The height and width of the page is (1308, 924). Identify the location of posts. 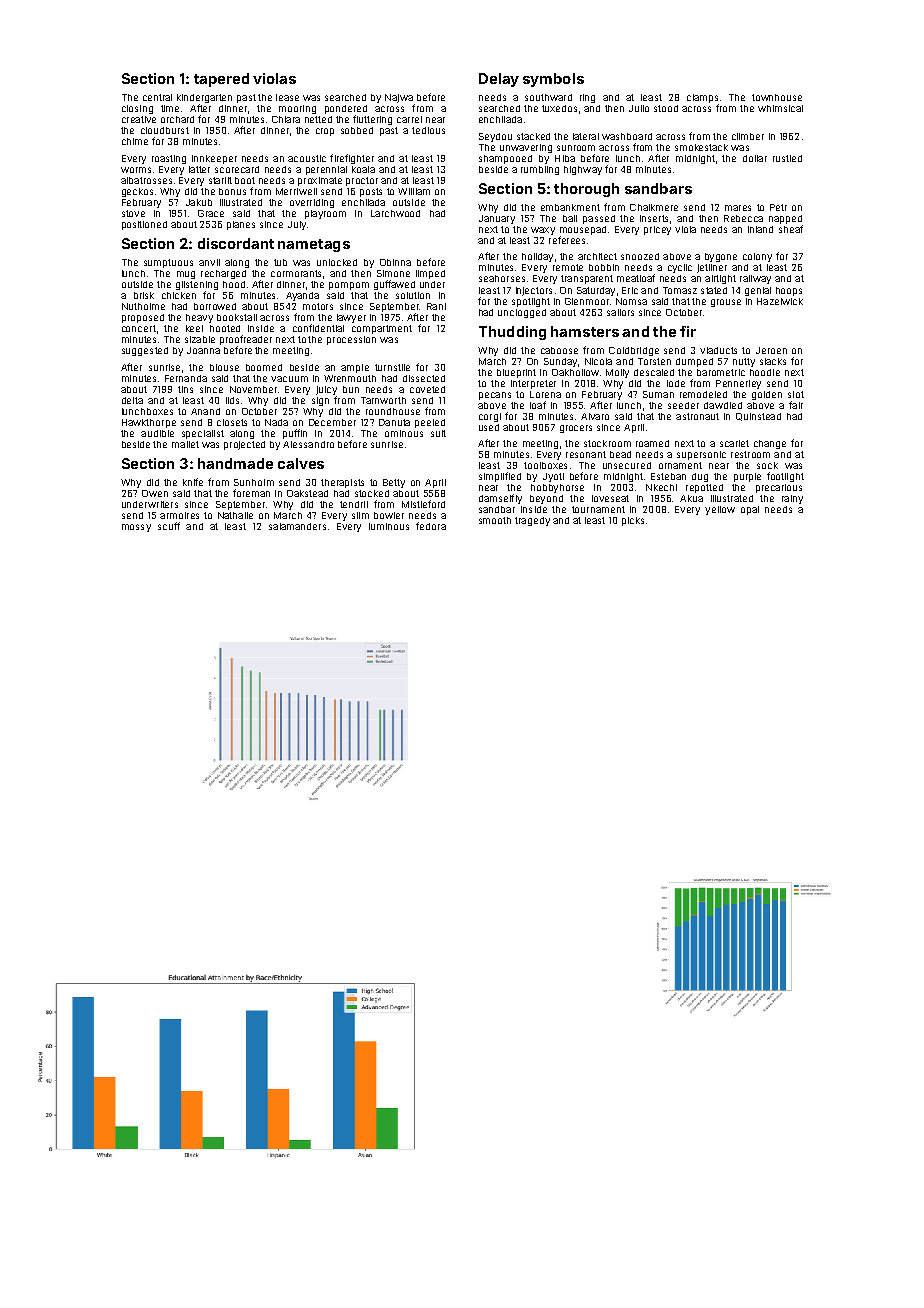
(371, 192).
